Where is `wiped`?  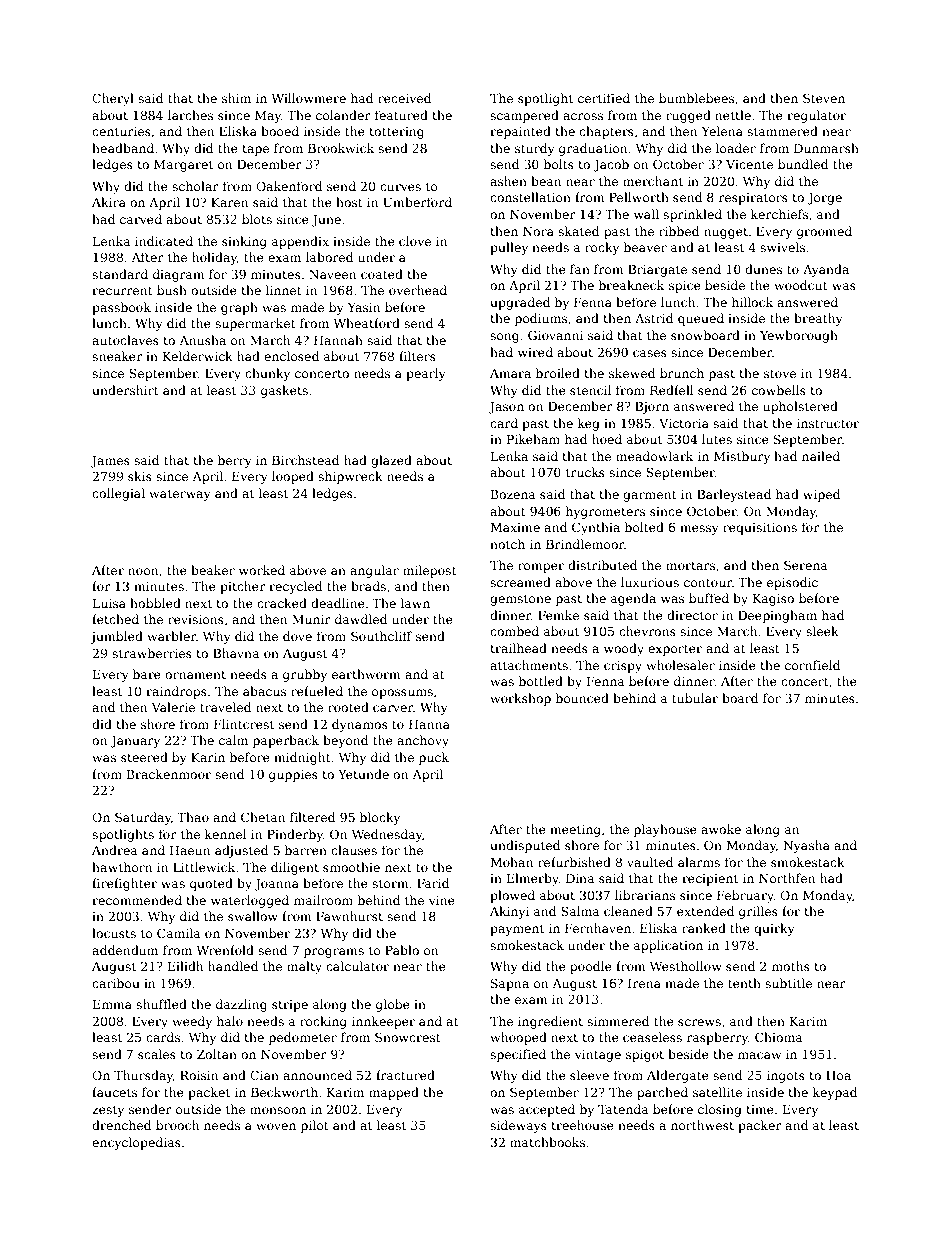
wiped is located at coordinates (821, 495).
